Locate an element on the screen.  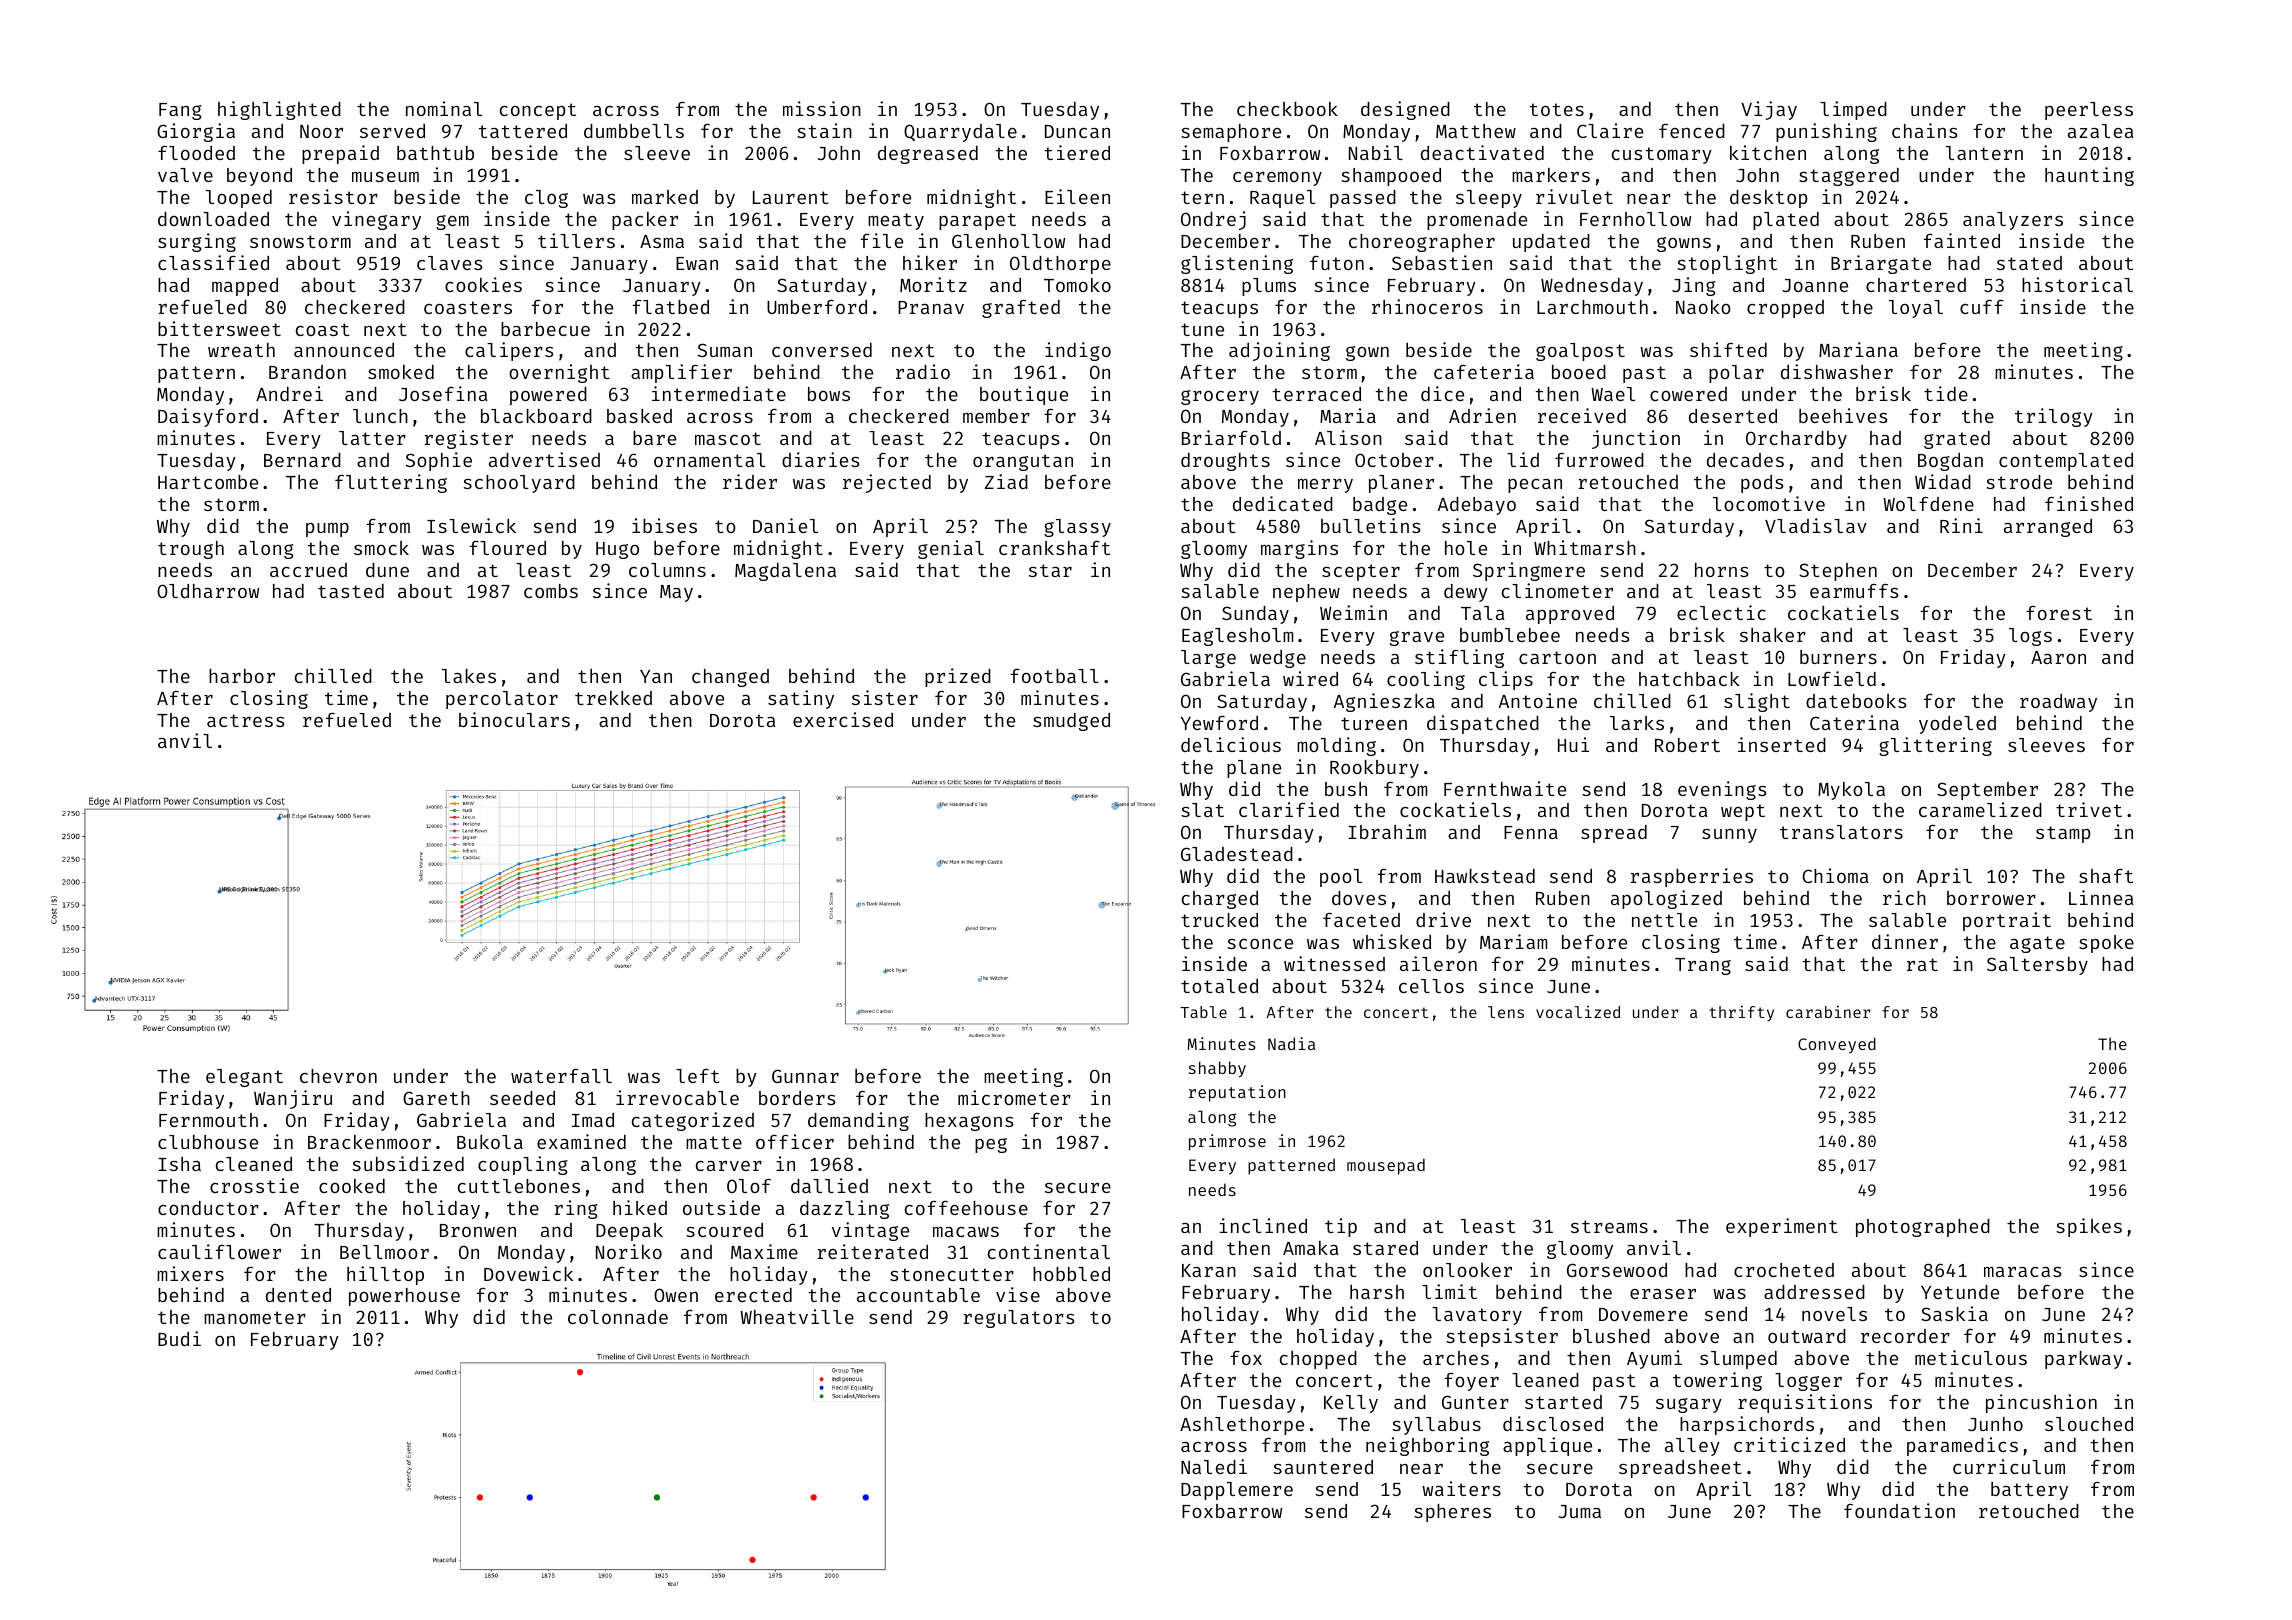
binoculars is located at coordinates (514, 719).
